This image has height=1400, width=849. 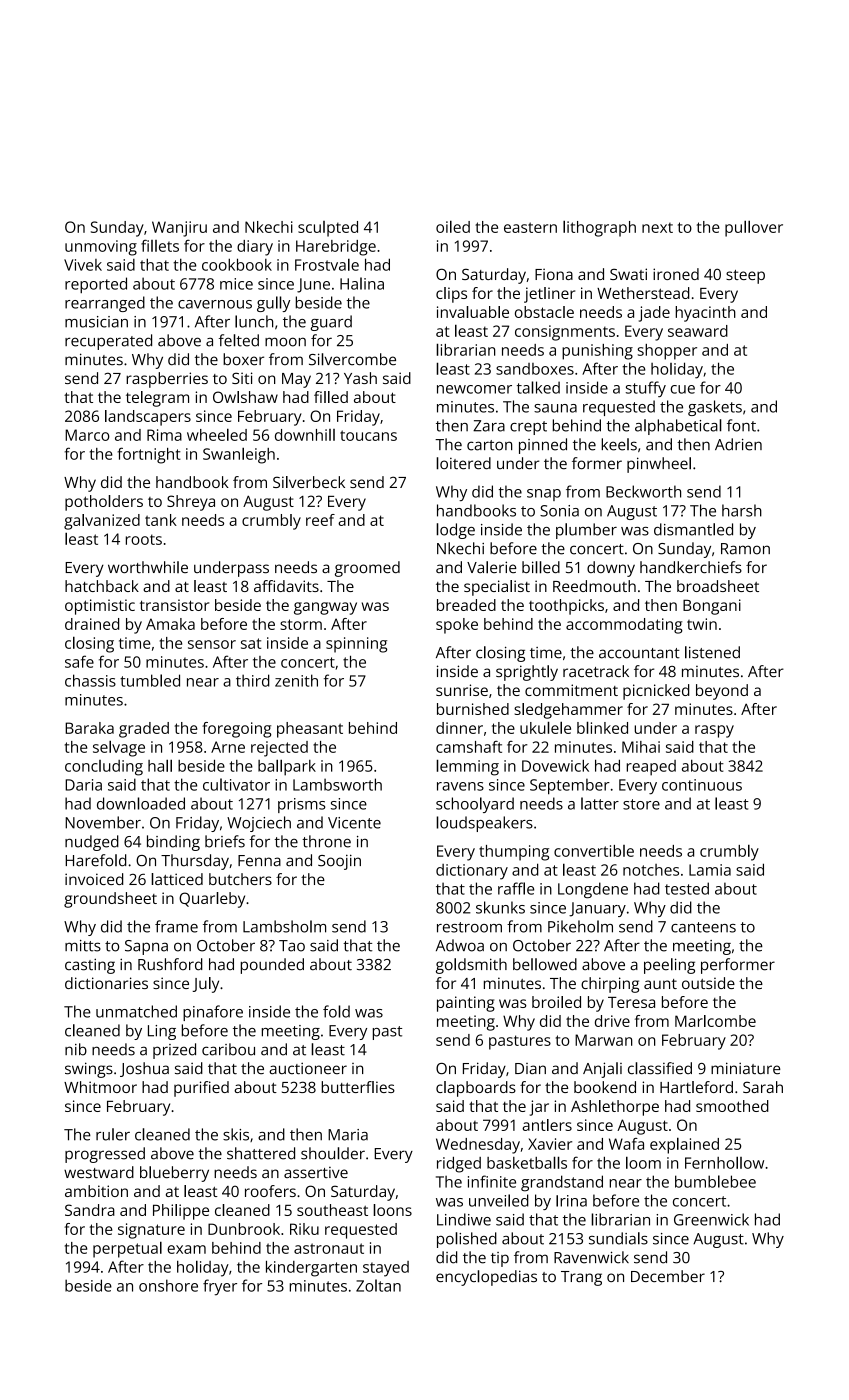 What do you see at coordinates (83, 785) in the image?
I see `Daria` at bounding box center [83, 785].
